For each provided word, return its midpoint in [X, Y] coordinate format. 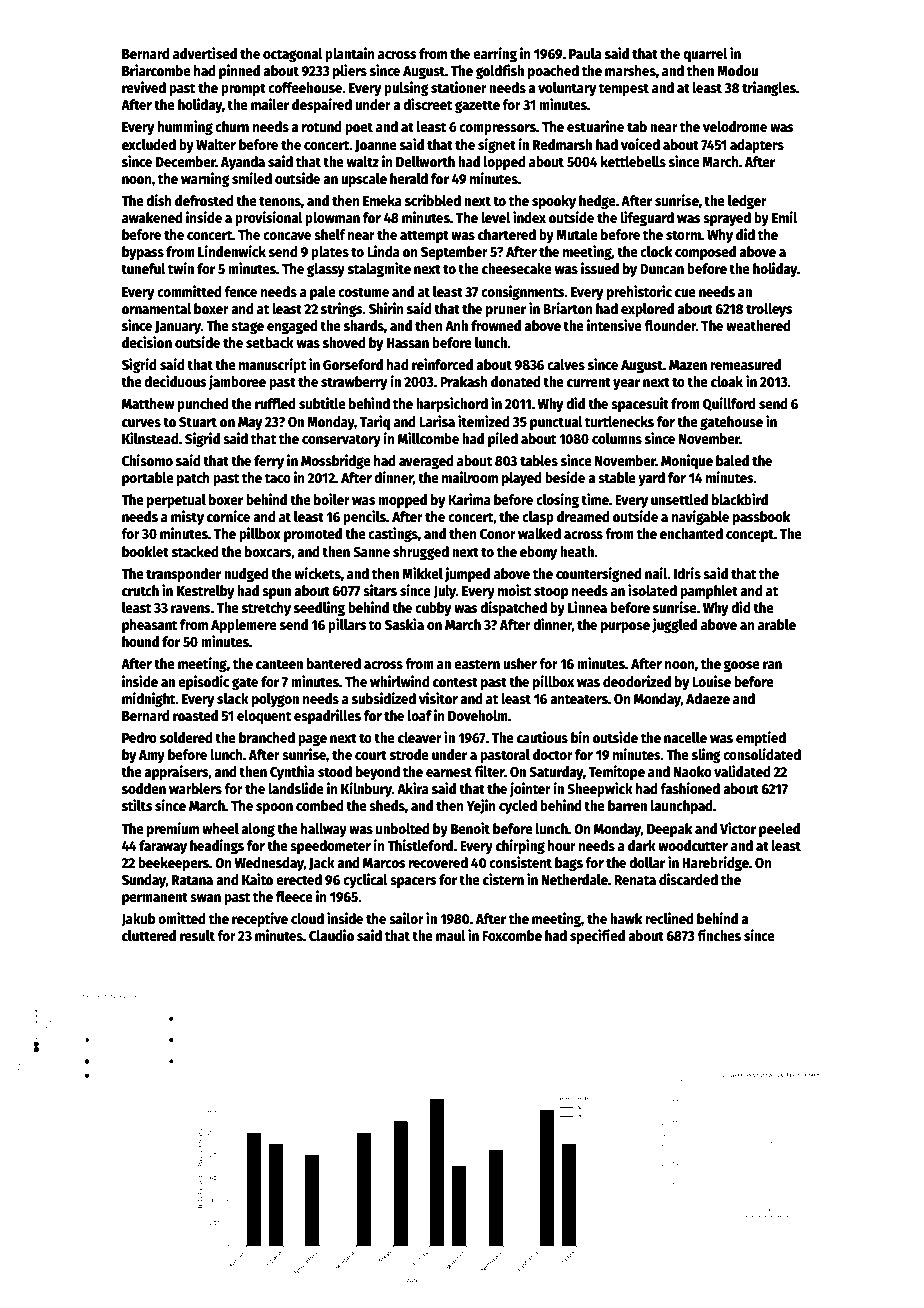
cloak [727, 381]
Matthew [148, 403]
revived [144, 87]
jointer [530, 789]
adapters [757, 146]
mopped [402, 501]
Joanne [376, 146]
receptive [260, 919]
